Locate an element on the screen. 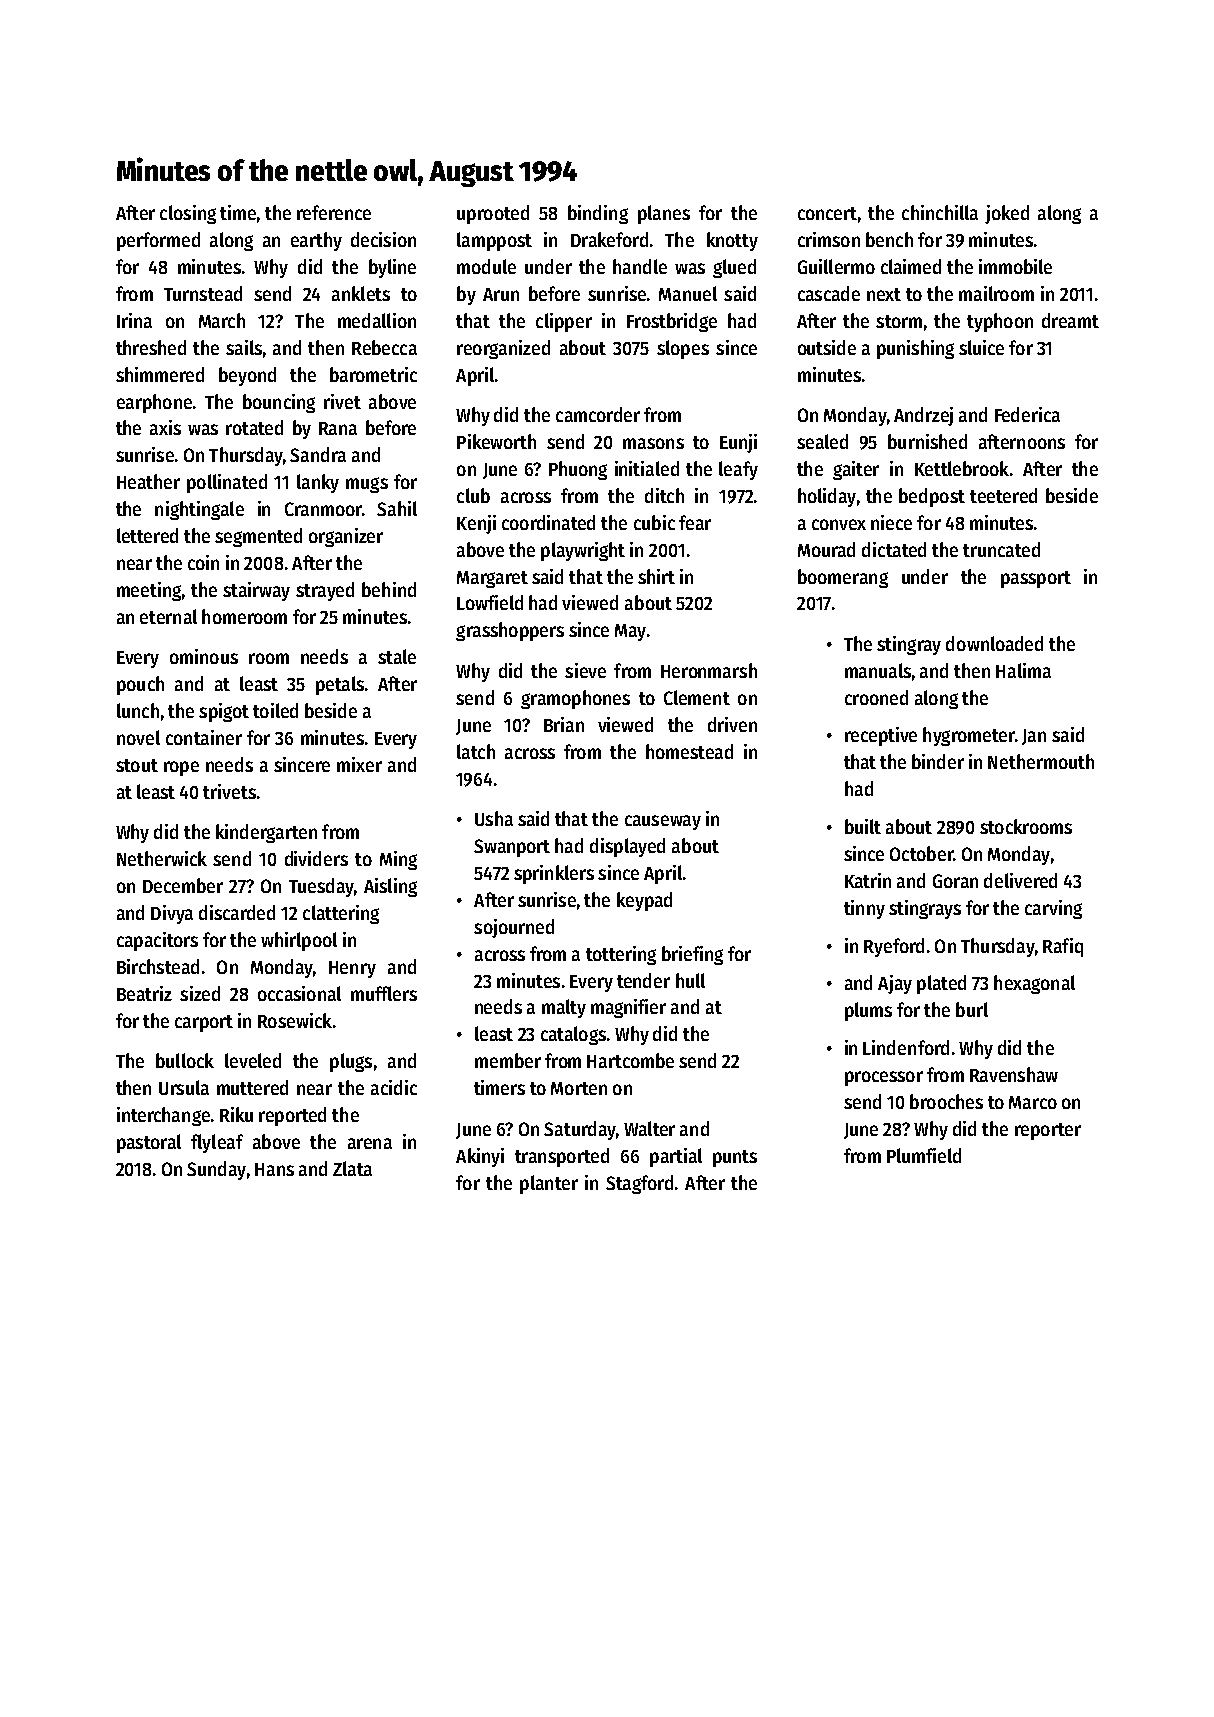  club is located at coordinates (473, 495).
